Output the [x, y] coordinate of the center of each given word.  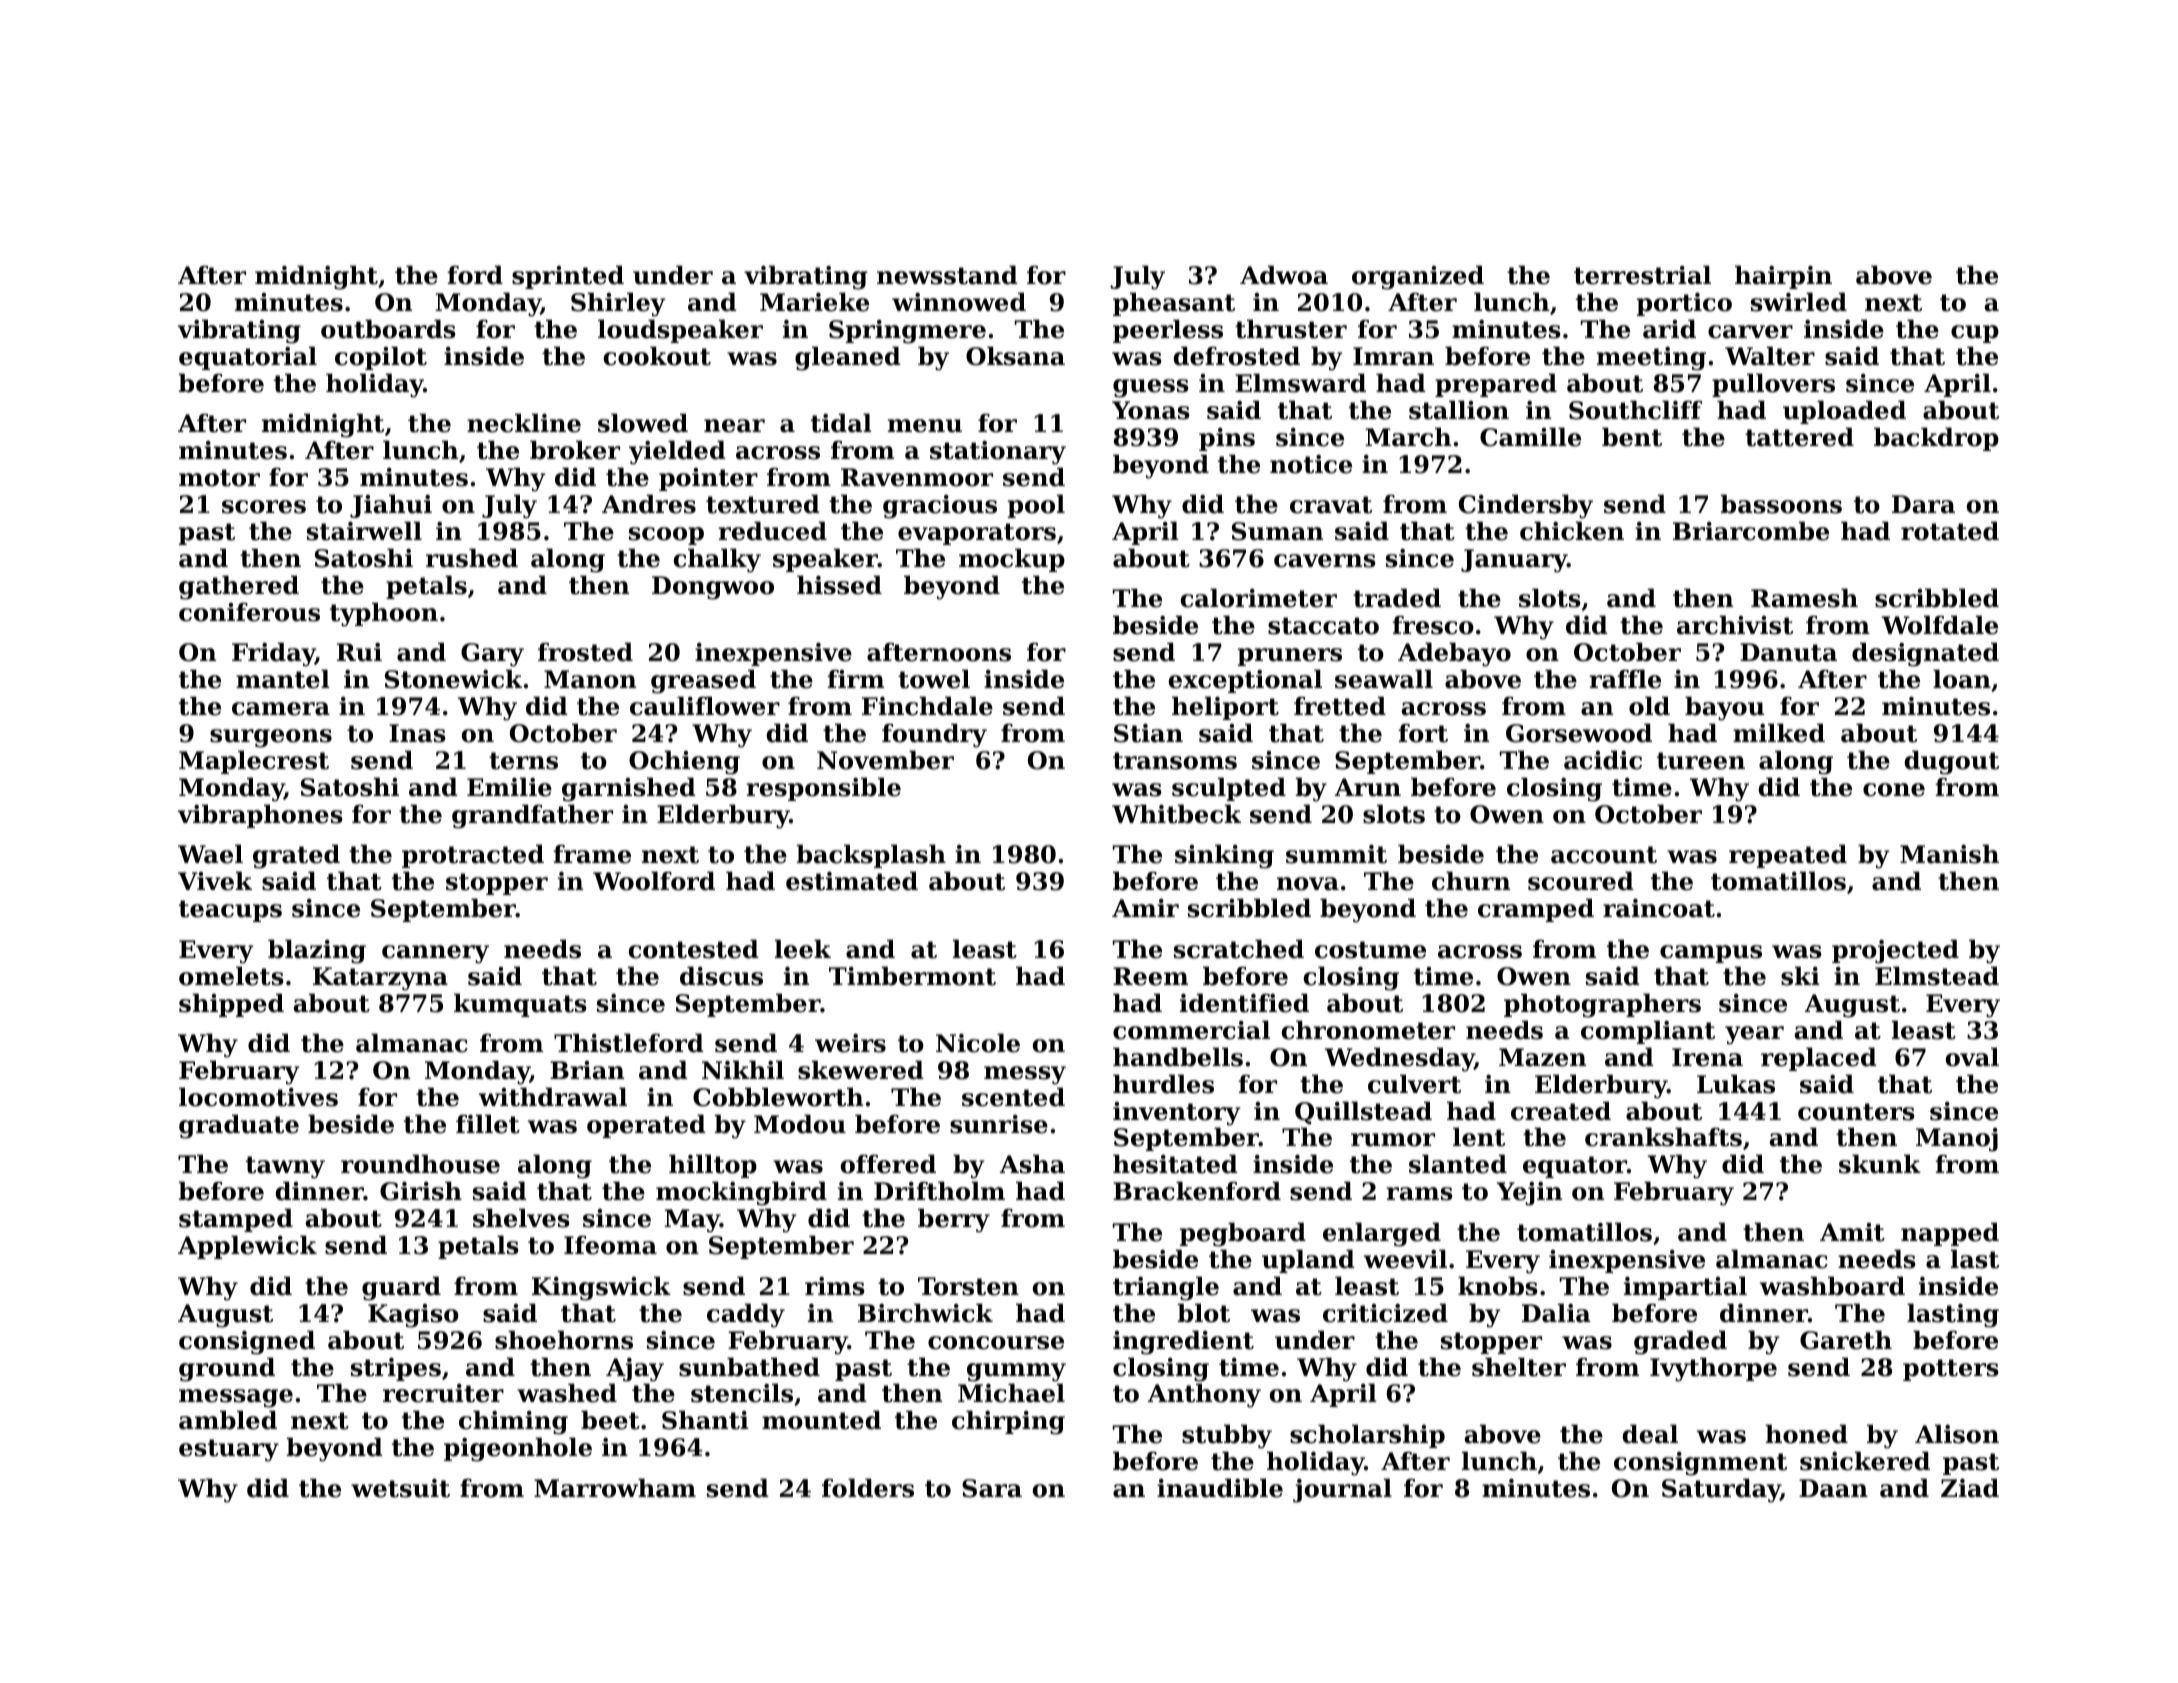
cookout [657, 356]
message [236, 1398]
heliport [1225, 708]
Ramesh [1804, 598]
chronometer [1368, 1030]
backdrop [1936, 439]
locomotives [258, 1097]
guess [1151, 388]
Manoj [1957, 1140]
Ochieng [684, 762]
